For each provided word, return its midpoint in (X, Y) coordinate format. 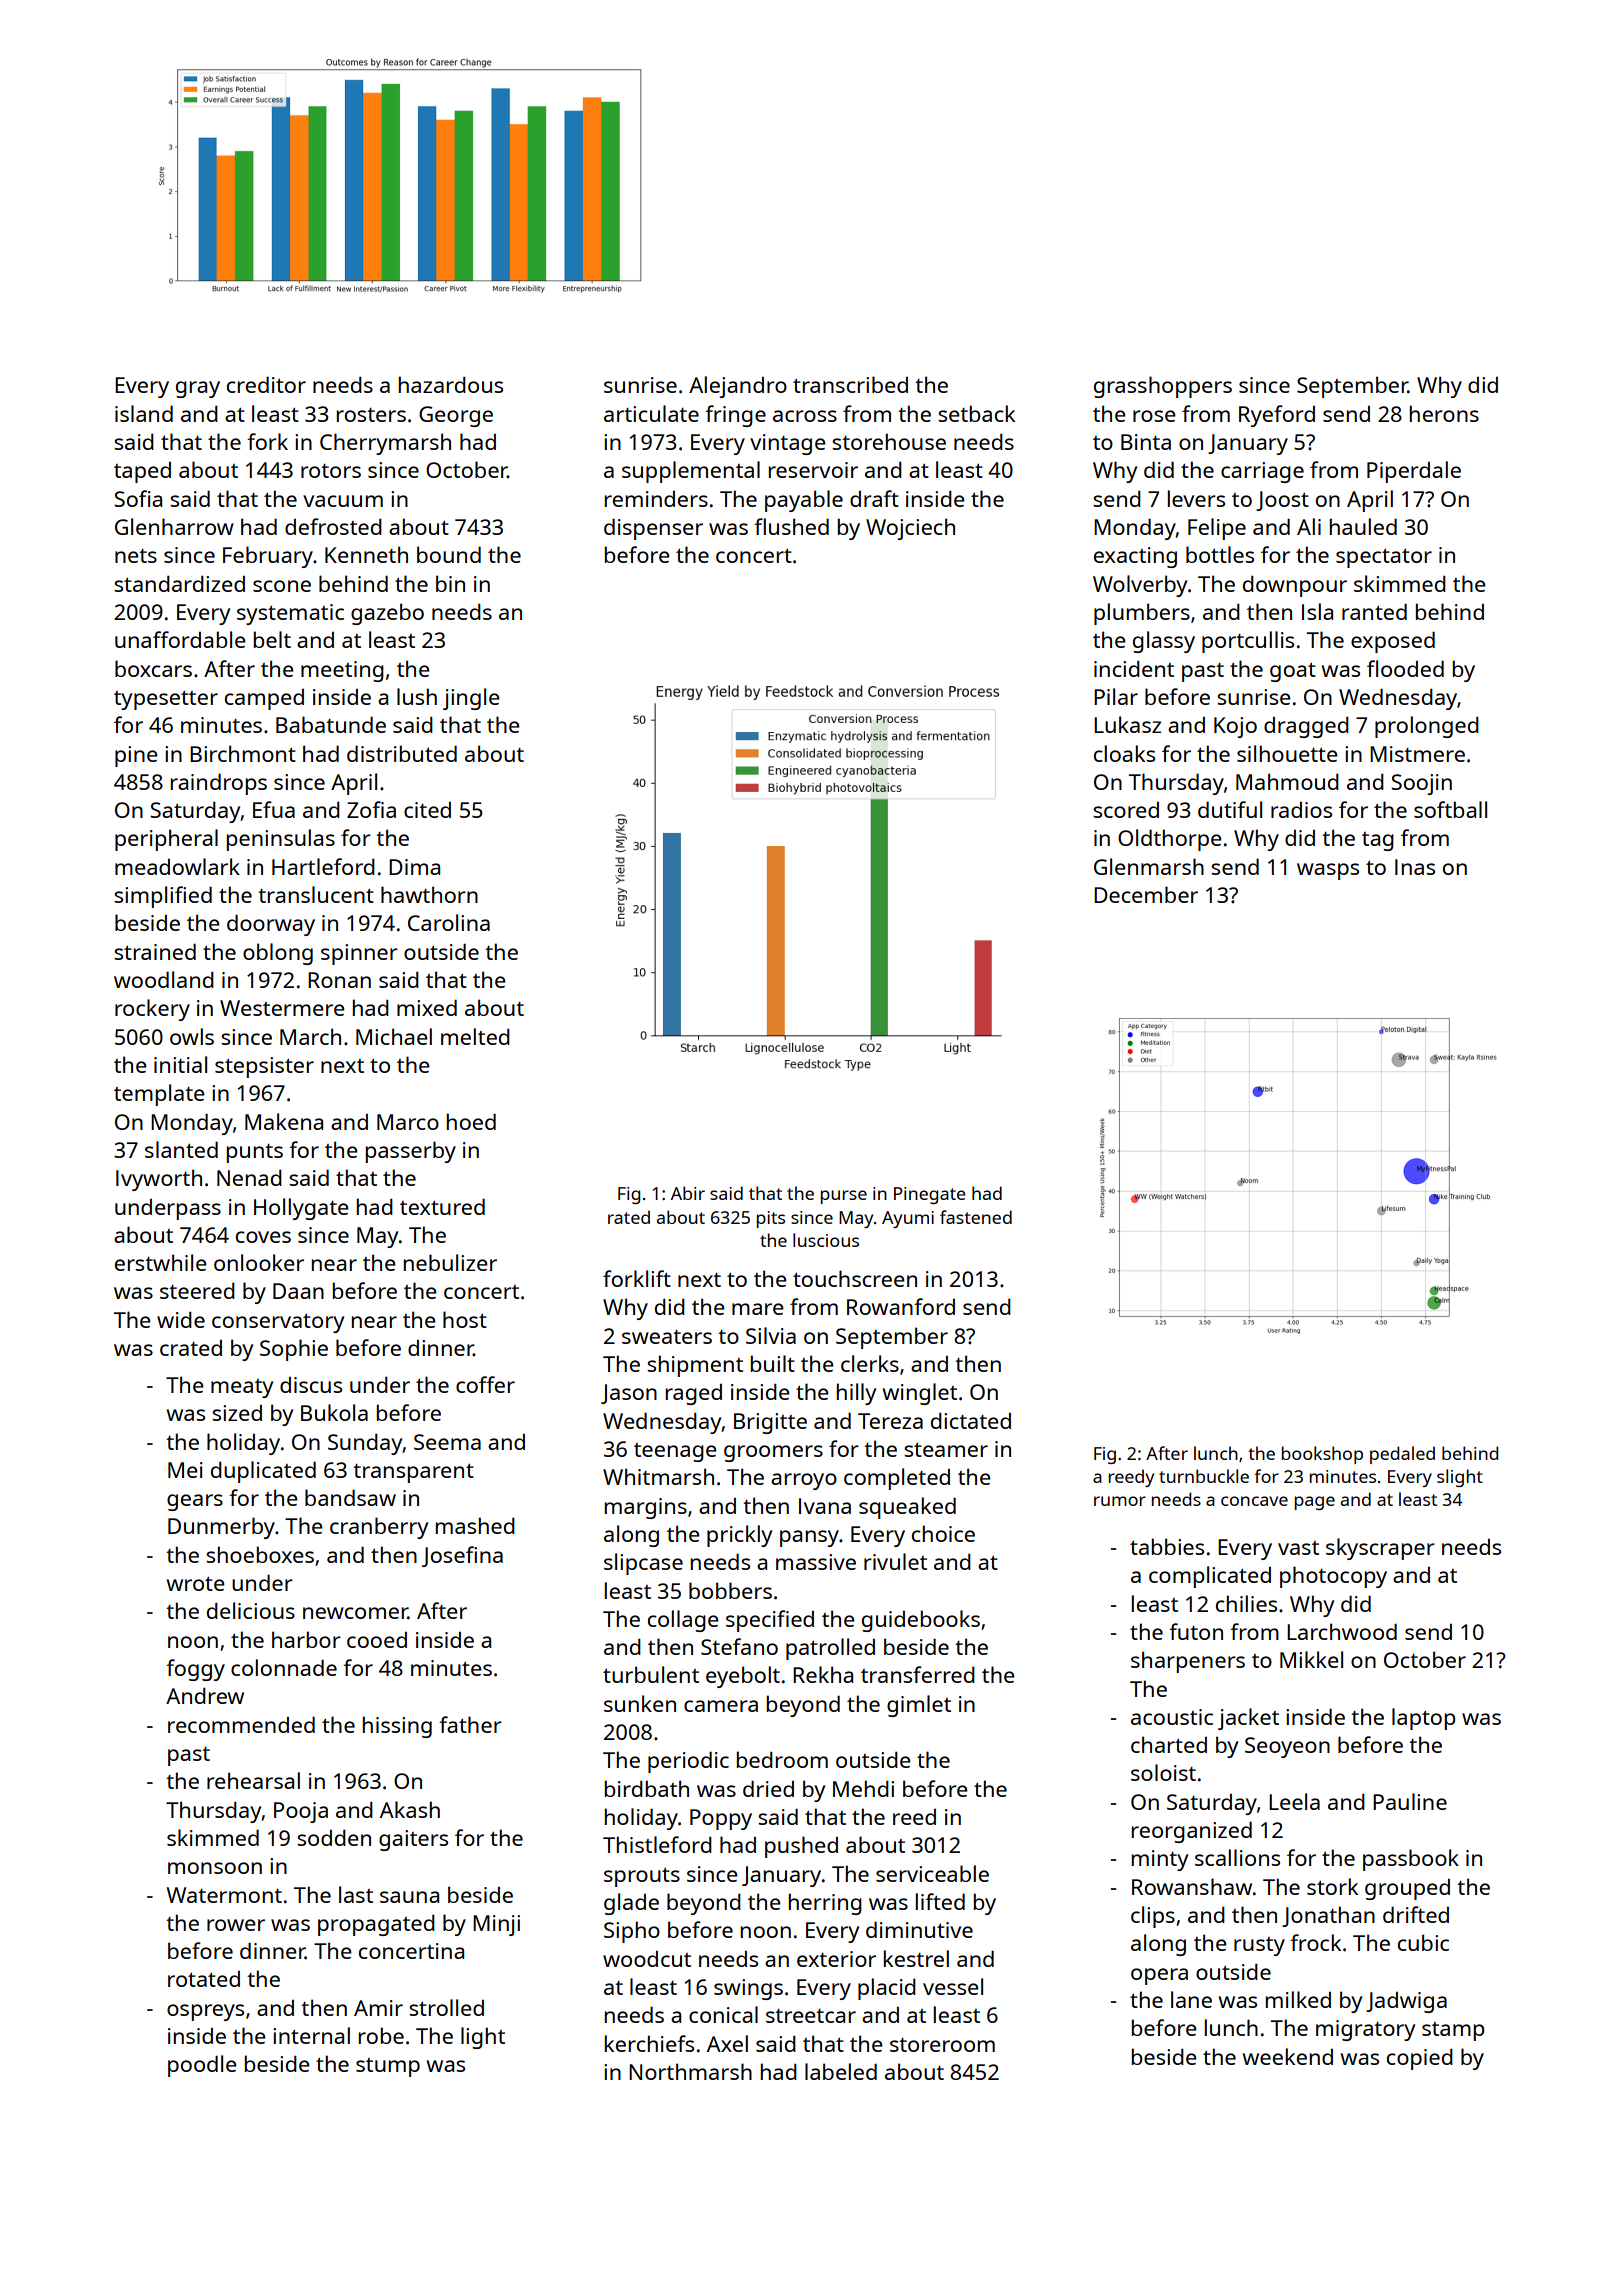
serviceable (932, 1873)
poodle (202, 2066)
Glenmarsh (1149, 866)
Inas (1415, 867)
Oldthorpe (1170, 840)
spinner (359, 954)
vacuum (343, 501)
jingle (471, 699)
